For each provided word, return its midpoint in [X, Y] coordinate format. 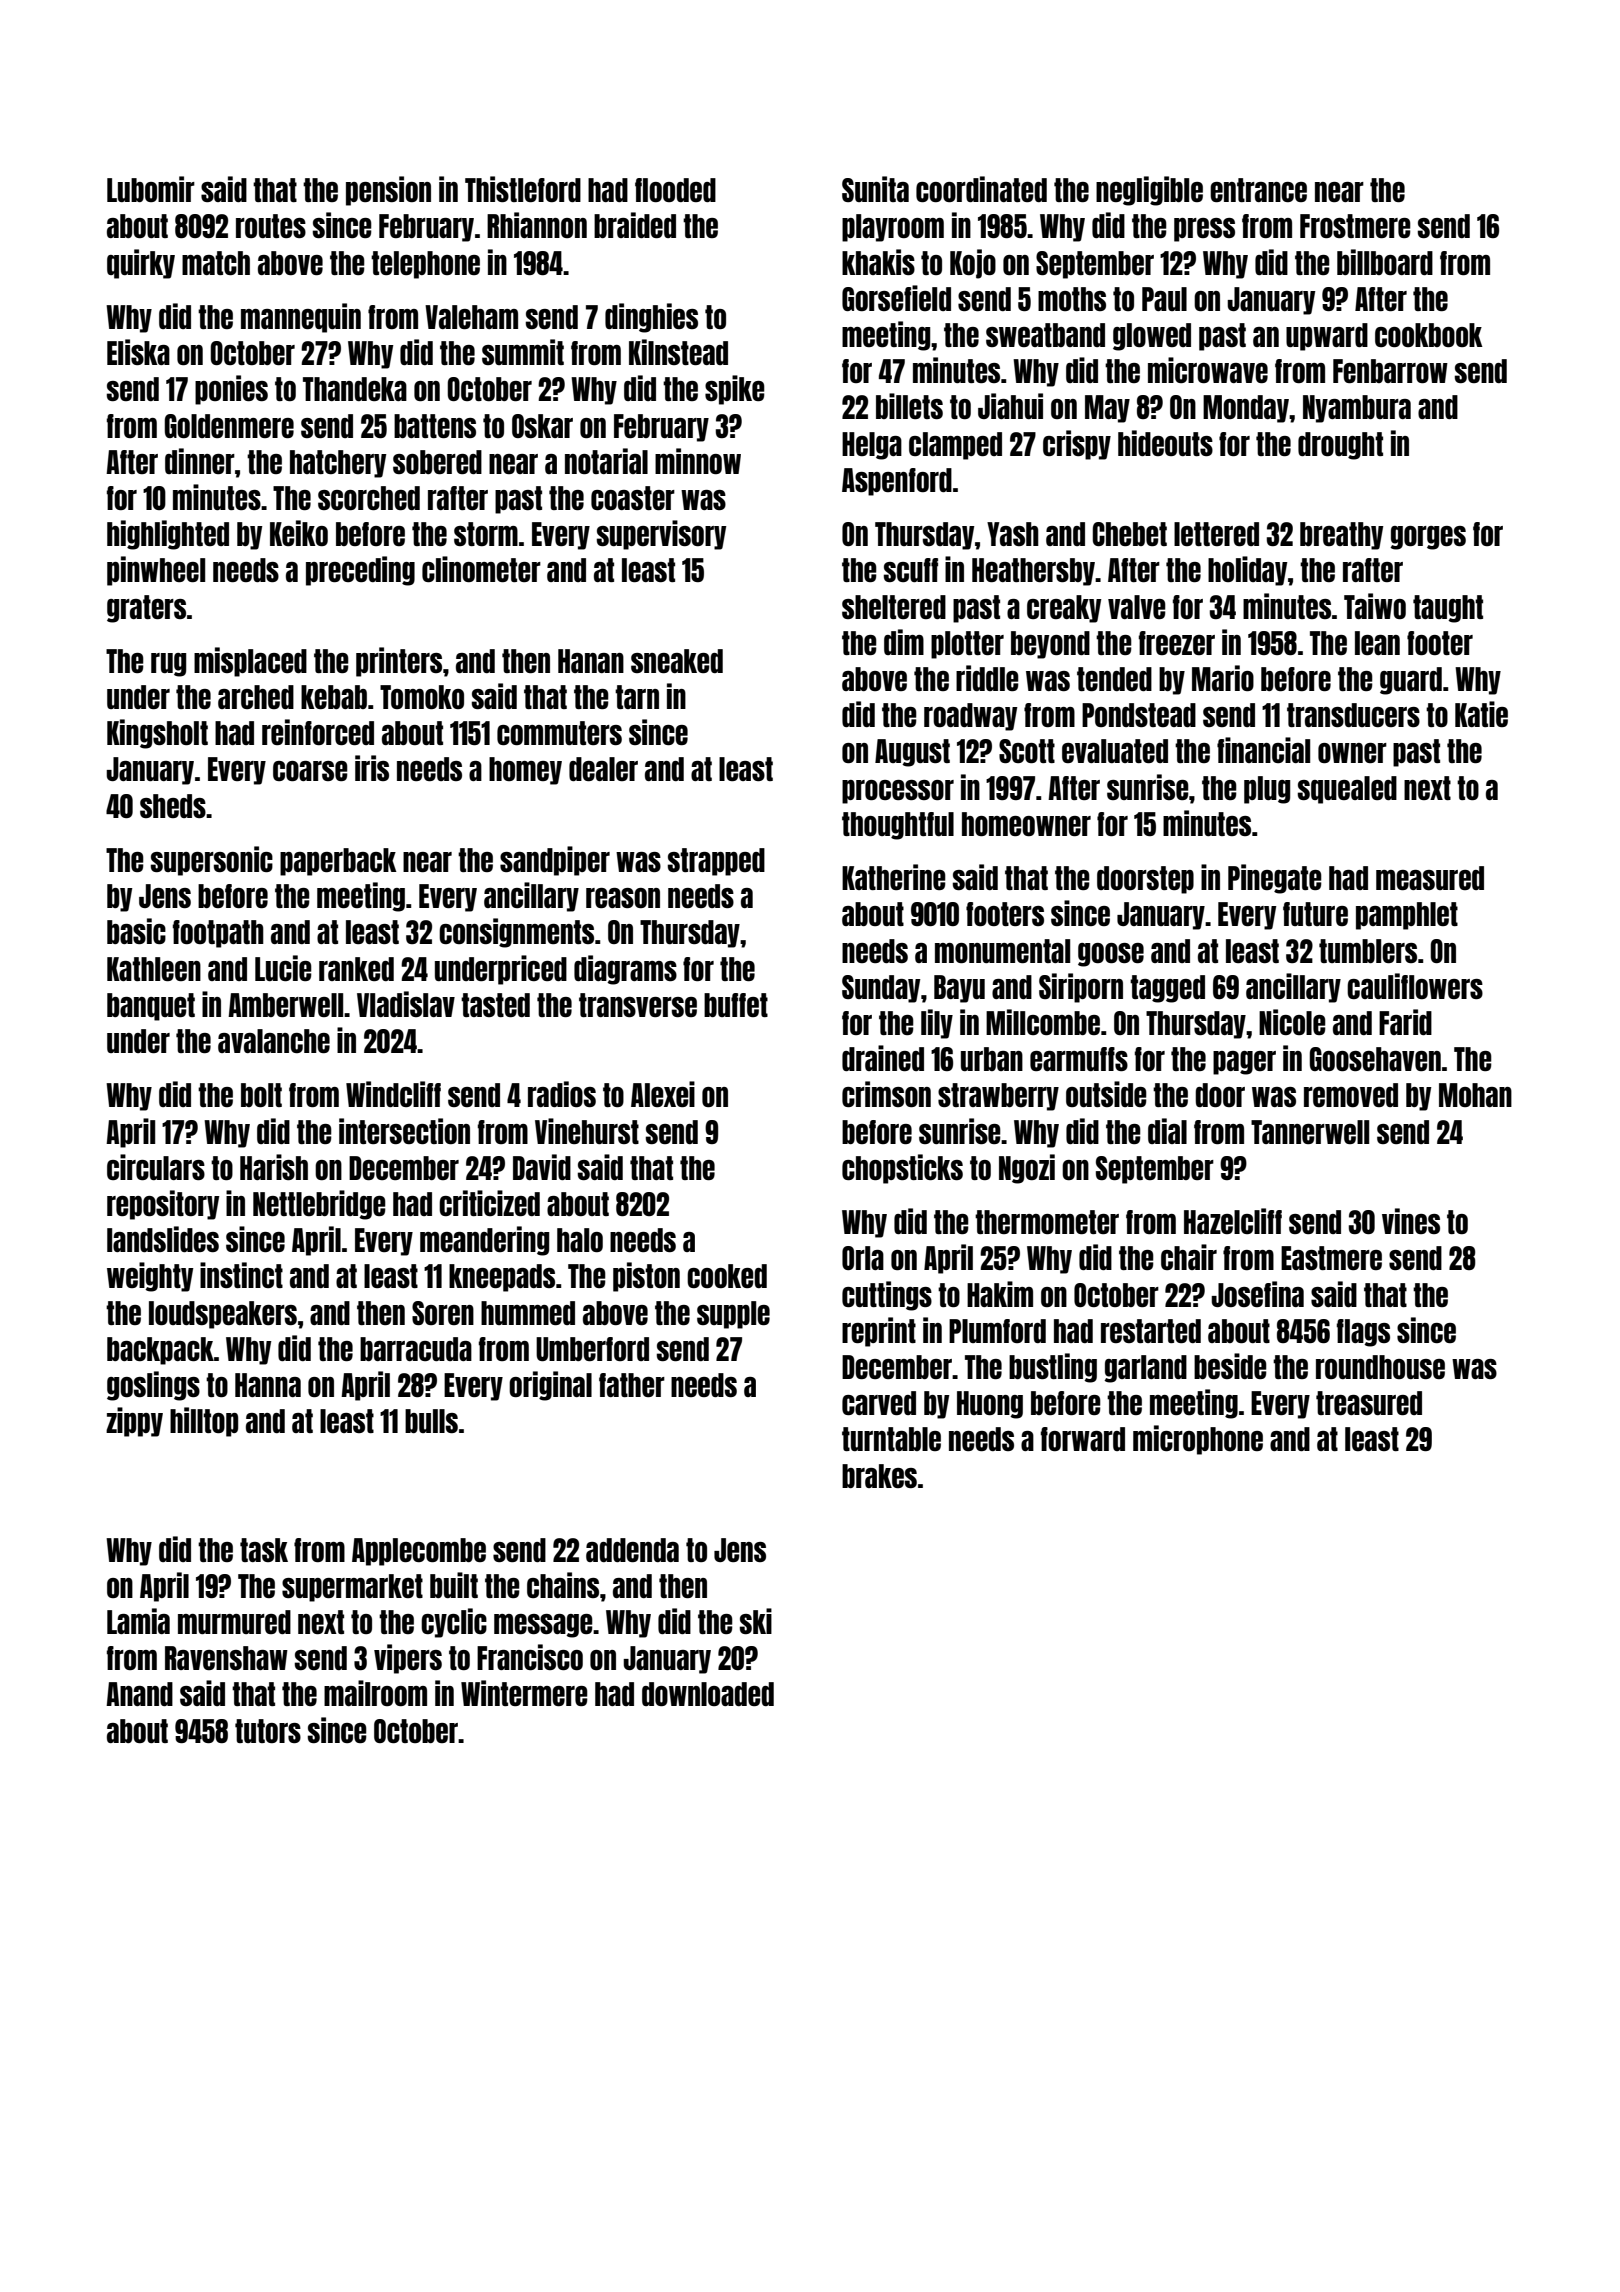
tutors [268, 1731]
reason [623, 898]
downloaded [708, 1694]
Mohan [1475, 1095]
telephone [425, 265]
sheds [173, 806]
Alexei [663, 1094]
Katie [1481, 714]
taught [1448, 609]
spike [735, 390]
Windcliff [393, 1094]
